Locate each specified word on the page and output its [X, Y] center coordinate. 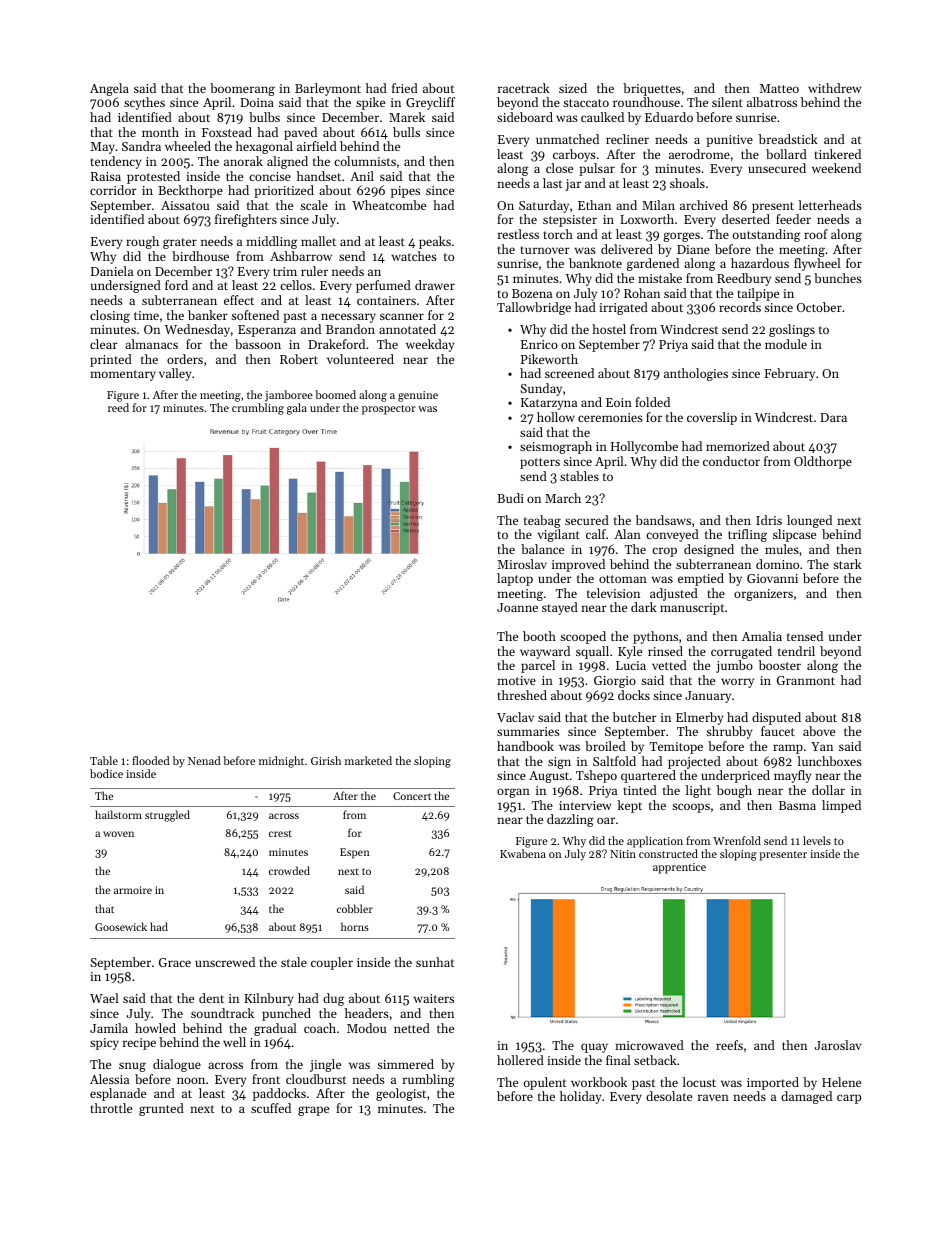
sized [573, 88]
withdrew [834, 88]
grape [313, 1111]
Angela [109, 89]
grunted [161, 1109]
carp [849, 1099]
